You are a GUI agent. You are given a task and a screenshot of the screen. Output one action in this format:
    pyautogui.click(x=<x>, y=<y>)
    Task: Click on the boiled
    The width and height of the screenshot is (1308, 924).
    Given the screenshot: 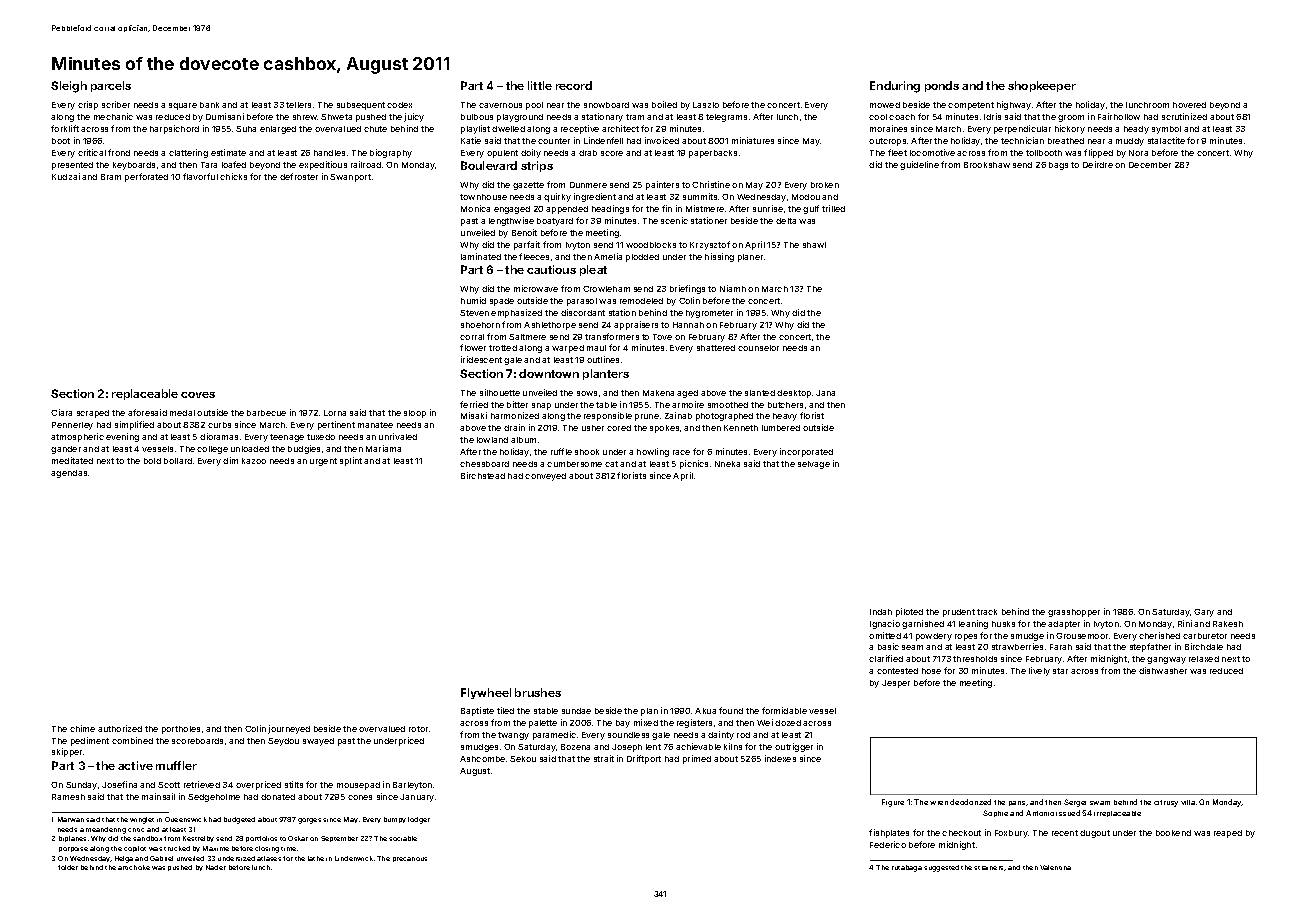 What is the action you would take?
    pyautogui.click(x=664, y=104)
